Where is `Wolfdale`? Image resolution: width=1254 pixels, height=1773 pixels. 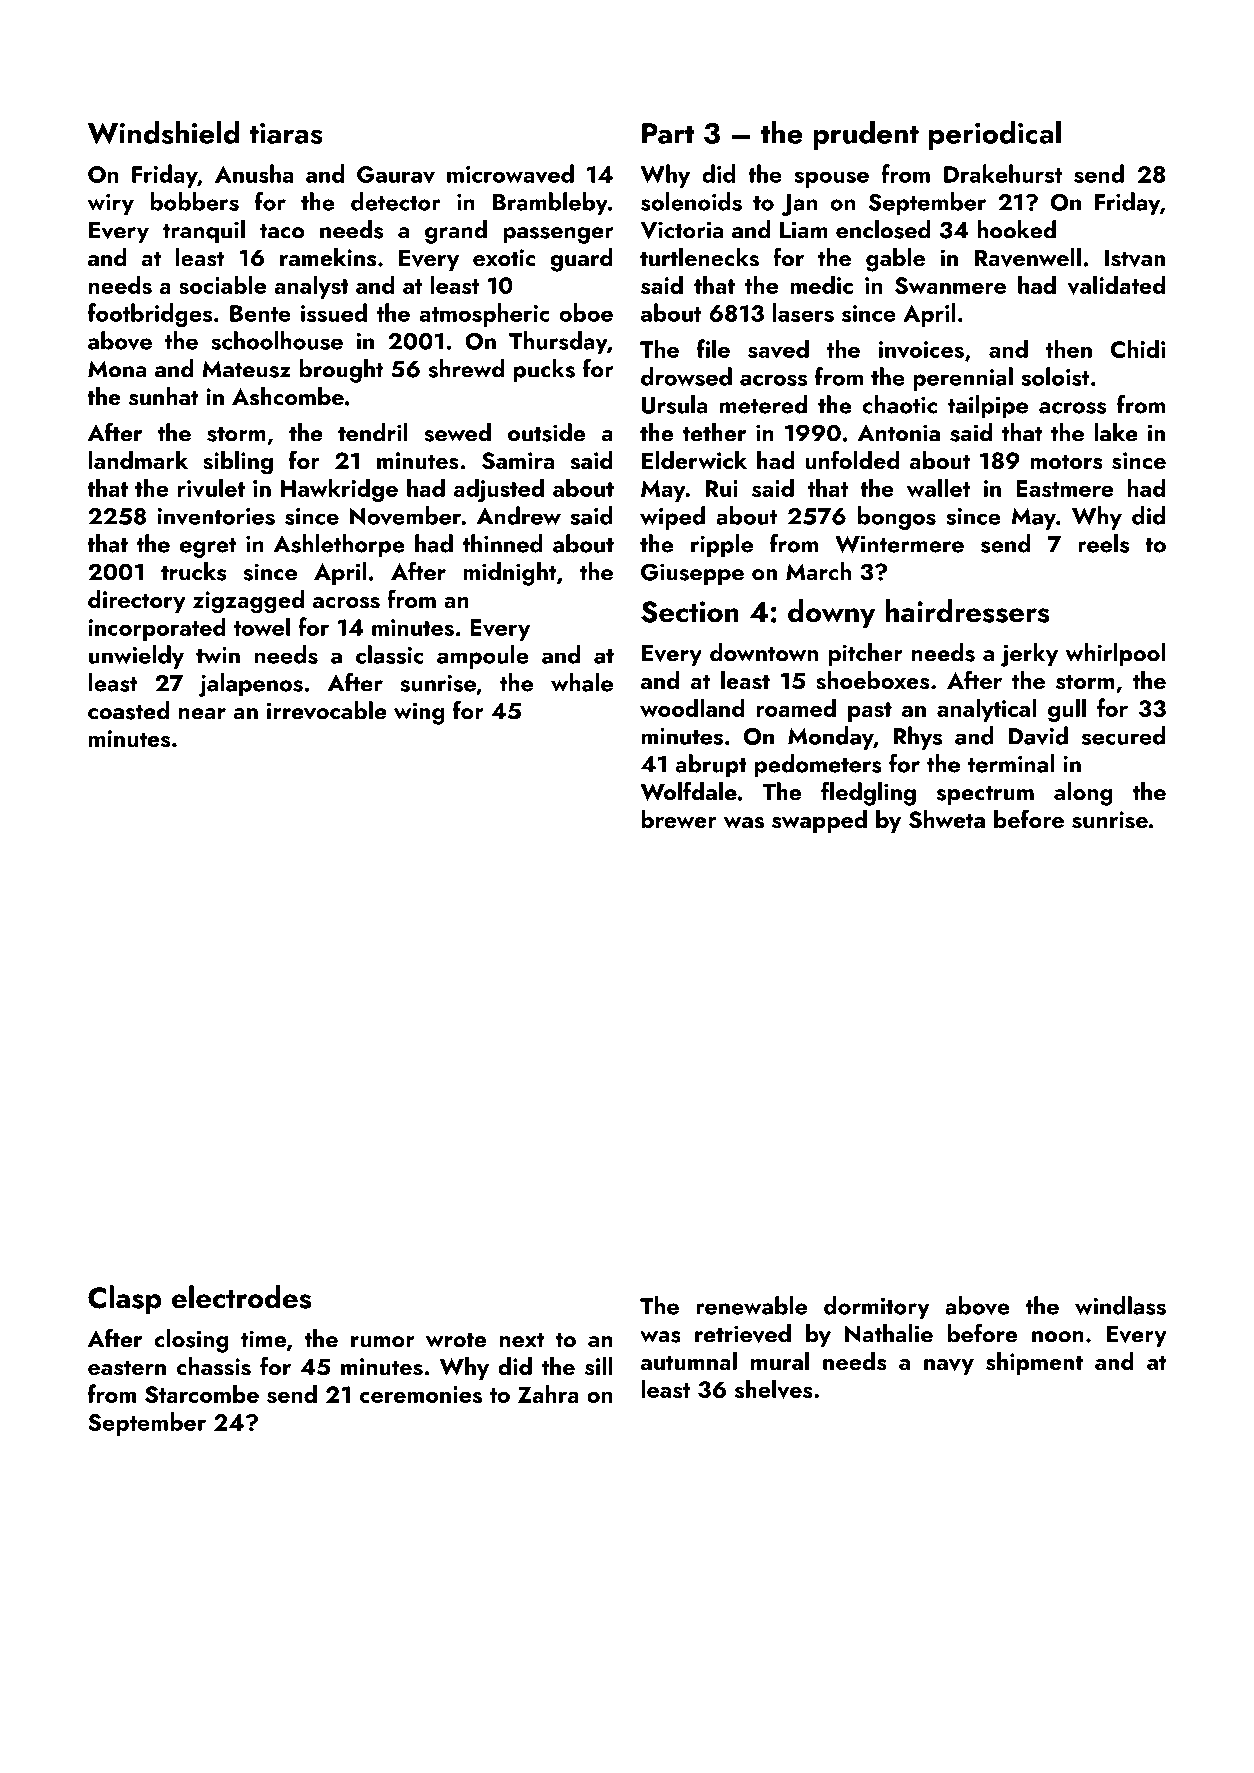
Wolfdale is located at coordinates (688, 791).
